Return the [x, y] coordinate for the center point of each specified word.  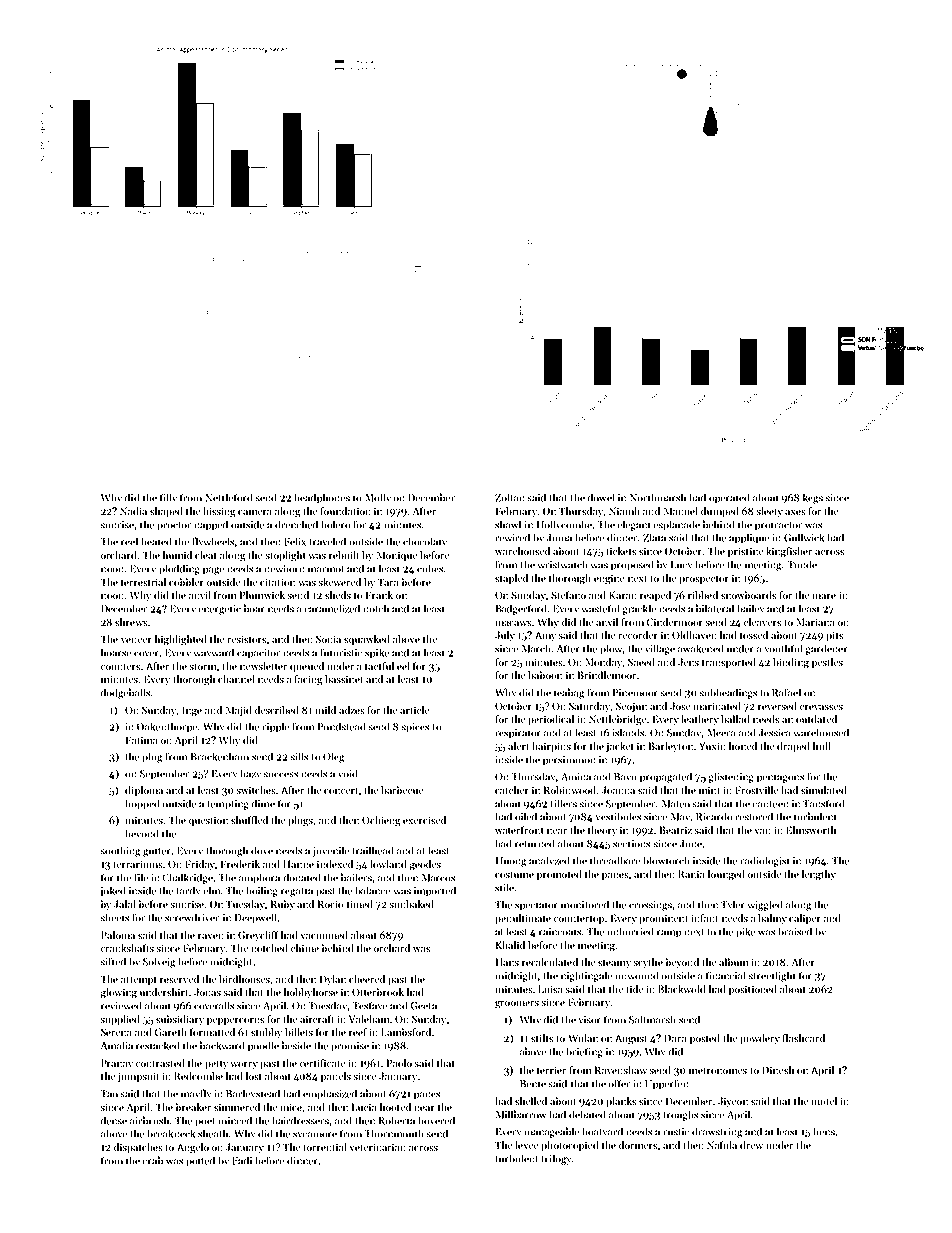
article [414, 710]
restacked [158, 1045]
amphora [259, 878]
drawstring [717, 1132]
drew [751, 1145]
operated [729, 498]
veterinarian [377, 1147]
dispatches [138, 1148]
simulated [824, 790]
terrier [551, 1070]
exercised [424, 820]
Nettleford [229, 497]
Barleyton [671, 747]
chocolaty [425, 542]
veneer [136, 640]
